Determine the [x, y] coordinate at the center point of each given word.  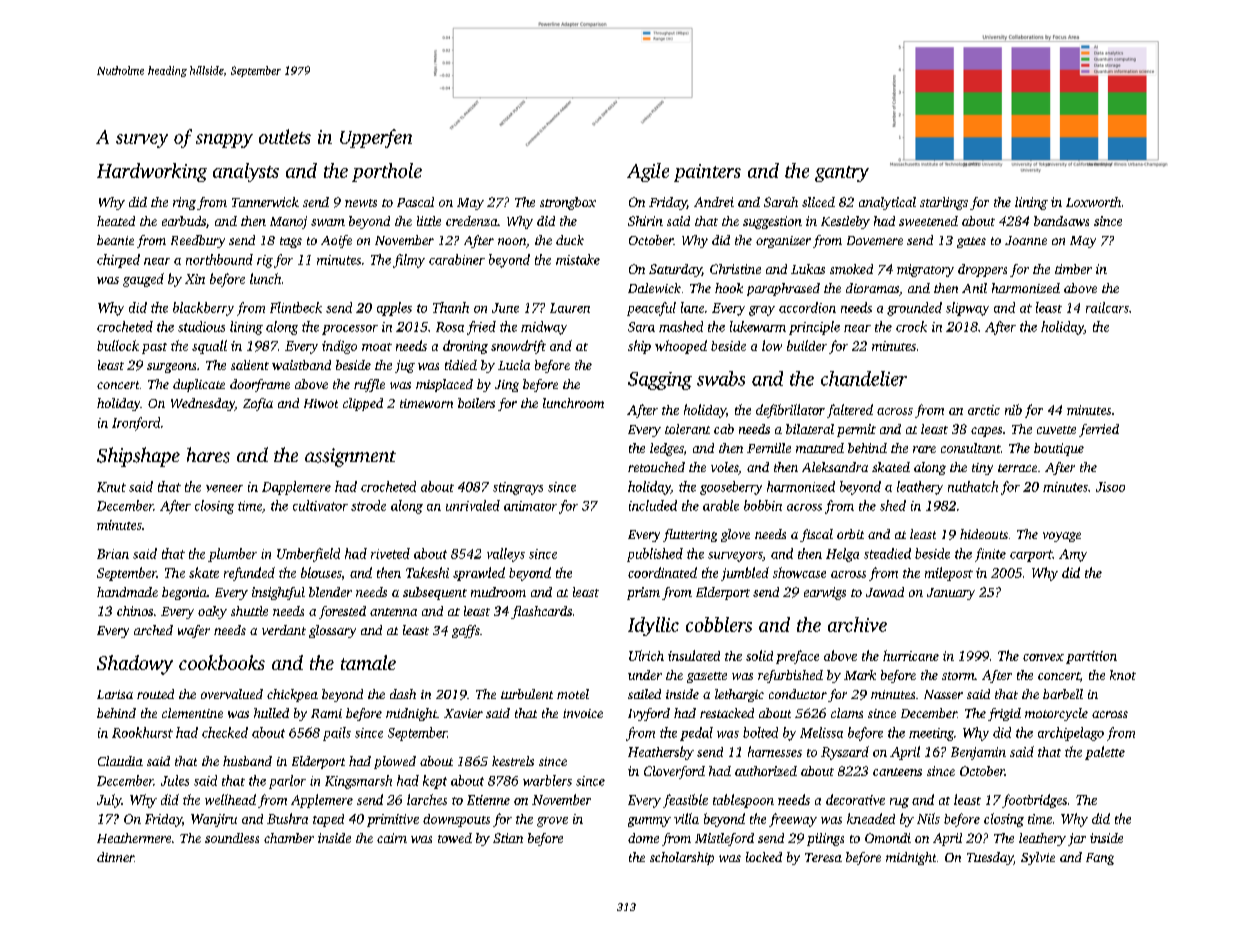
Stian [508, 838]
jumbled [745, 574]
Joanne [1026, 240]
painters [707, 173]
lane [692, 307]
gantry [842, 174]
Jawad [885, 592]
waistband [301, 365]
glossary [332, 631]
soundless [232, 838]
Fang [1100, 859]
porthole [387, 172]
